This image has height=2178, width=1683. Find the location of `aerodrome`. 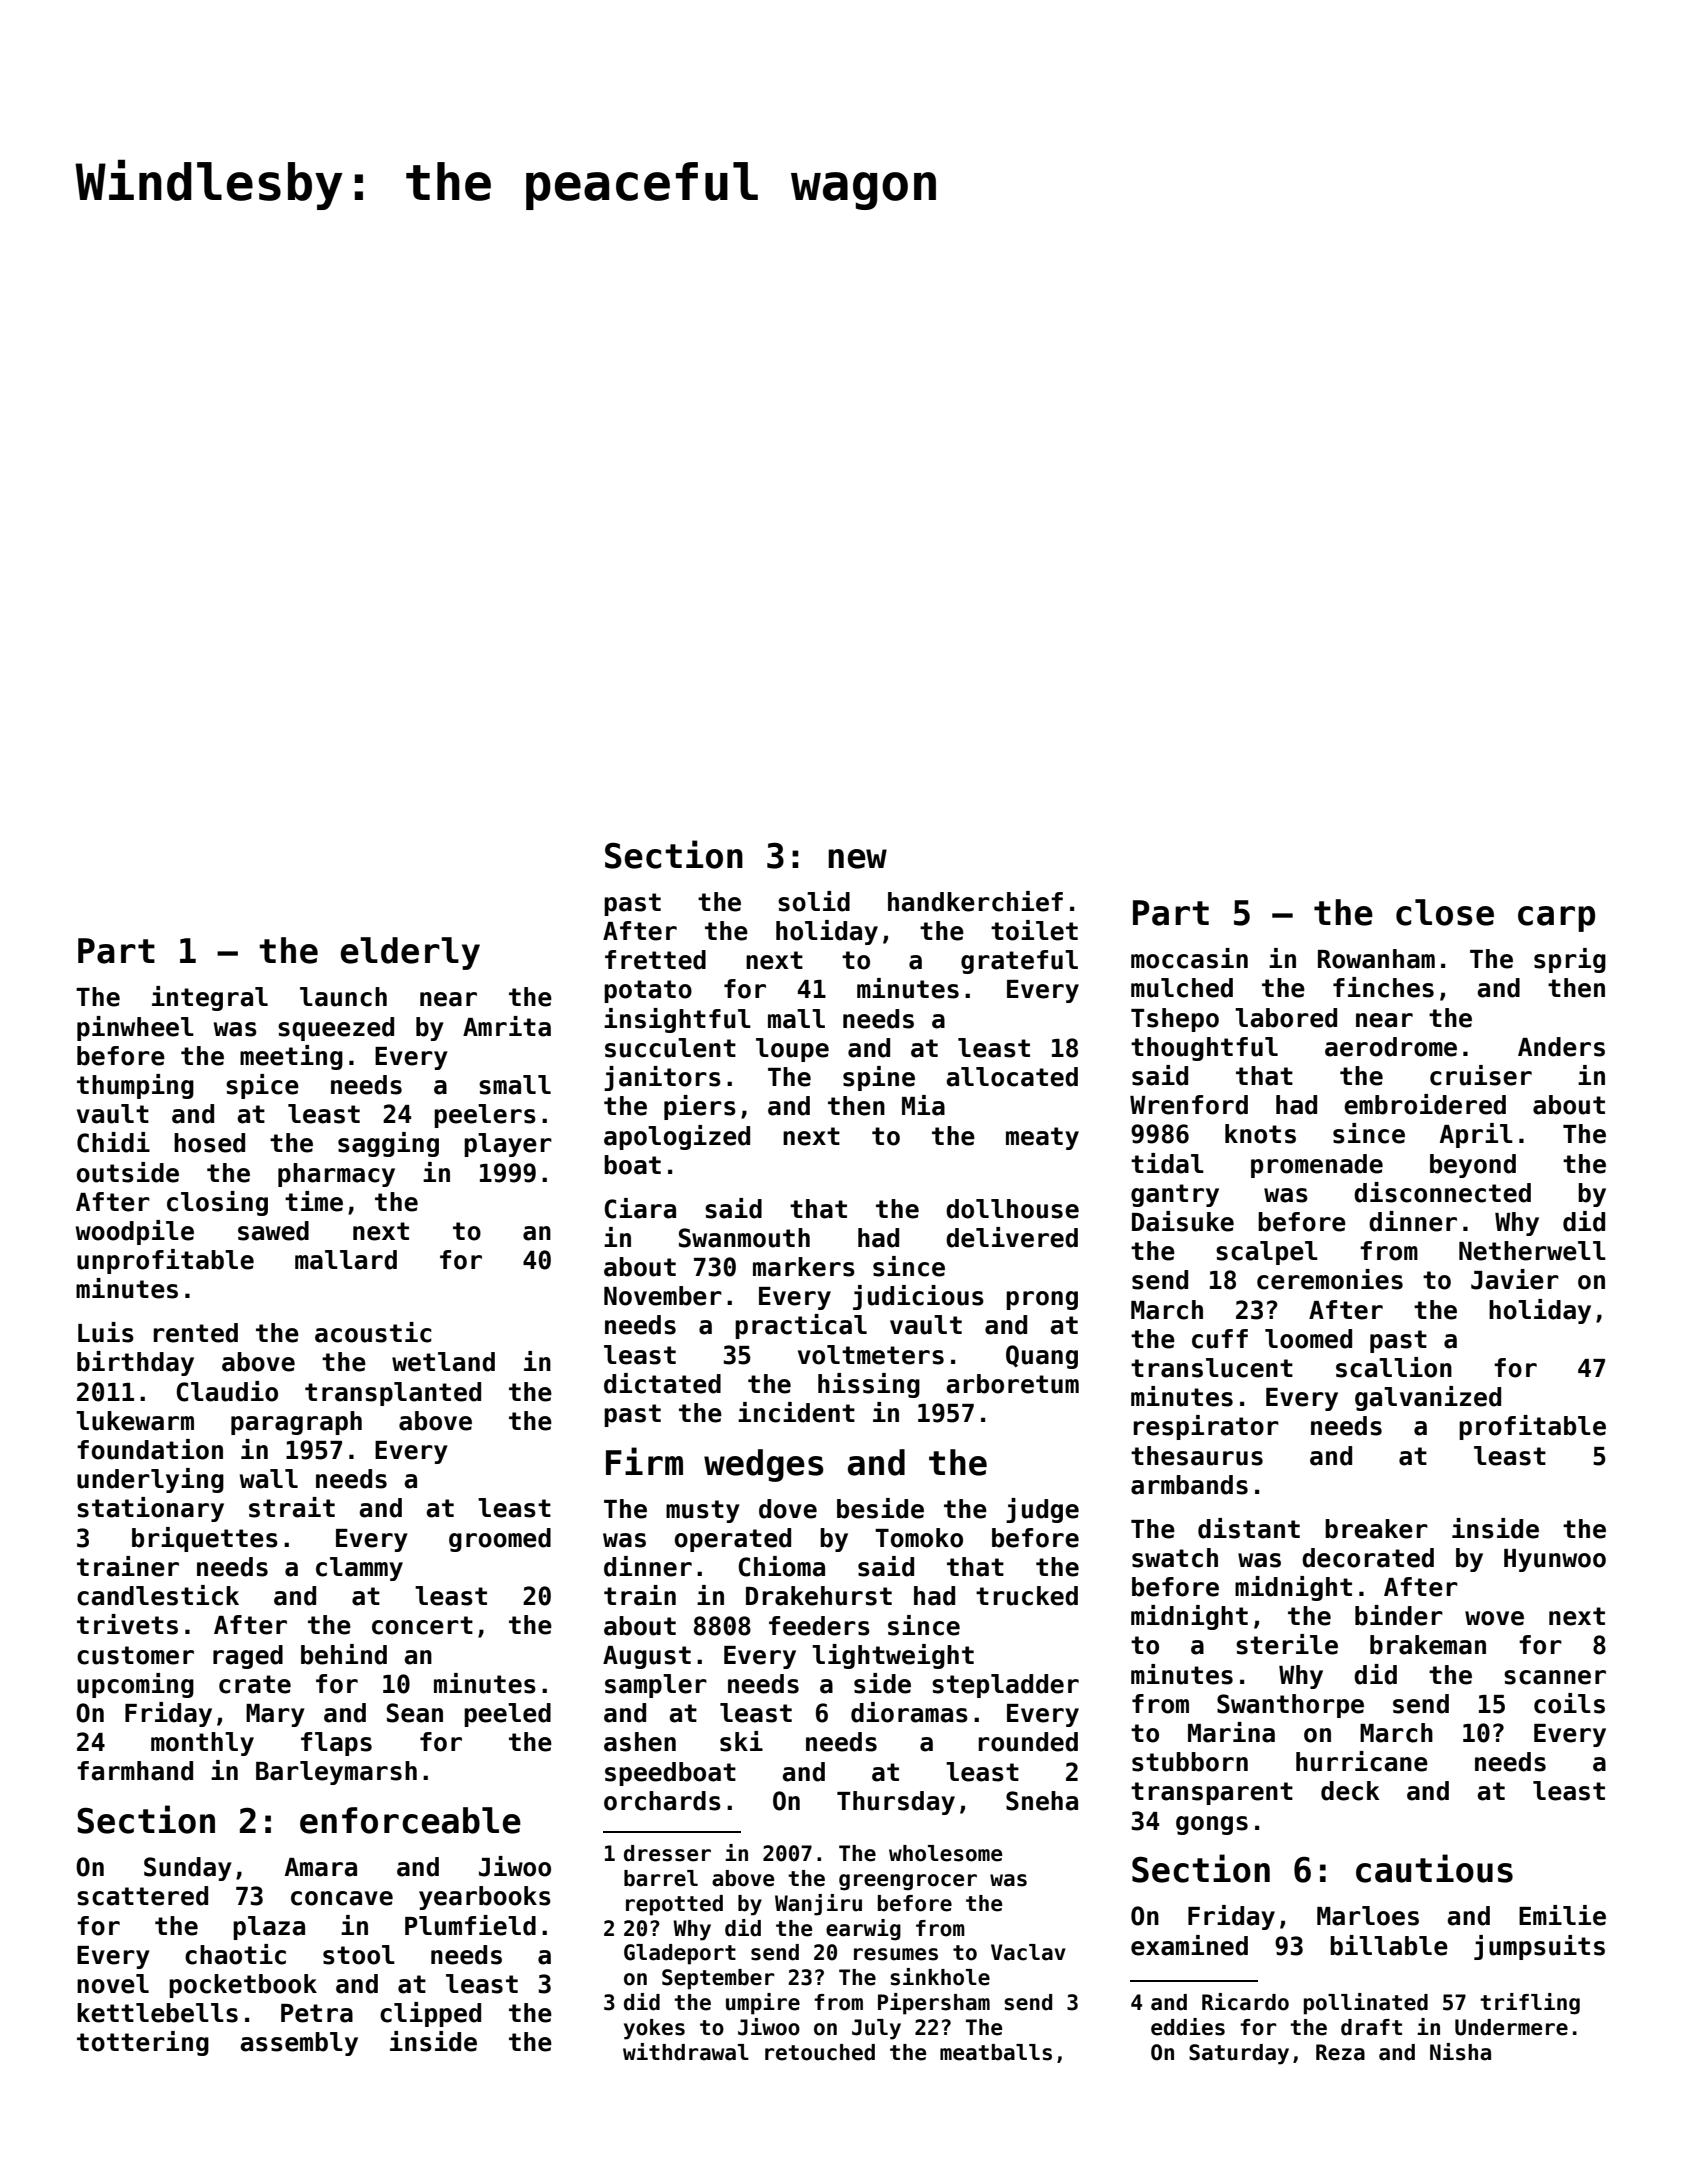

aerodrome is located at coordinates (1391, 1047).
